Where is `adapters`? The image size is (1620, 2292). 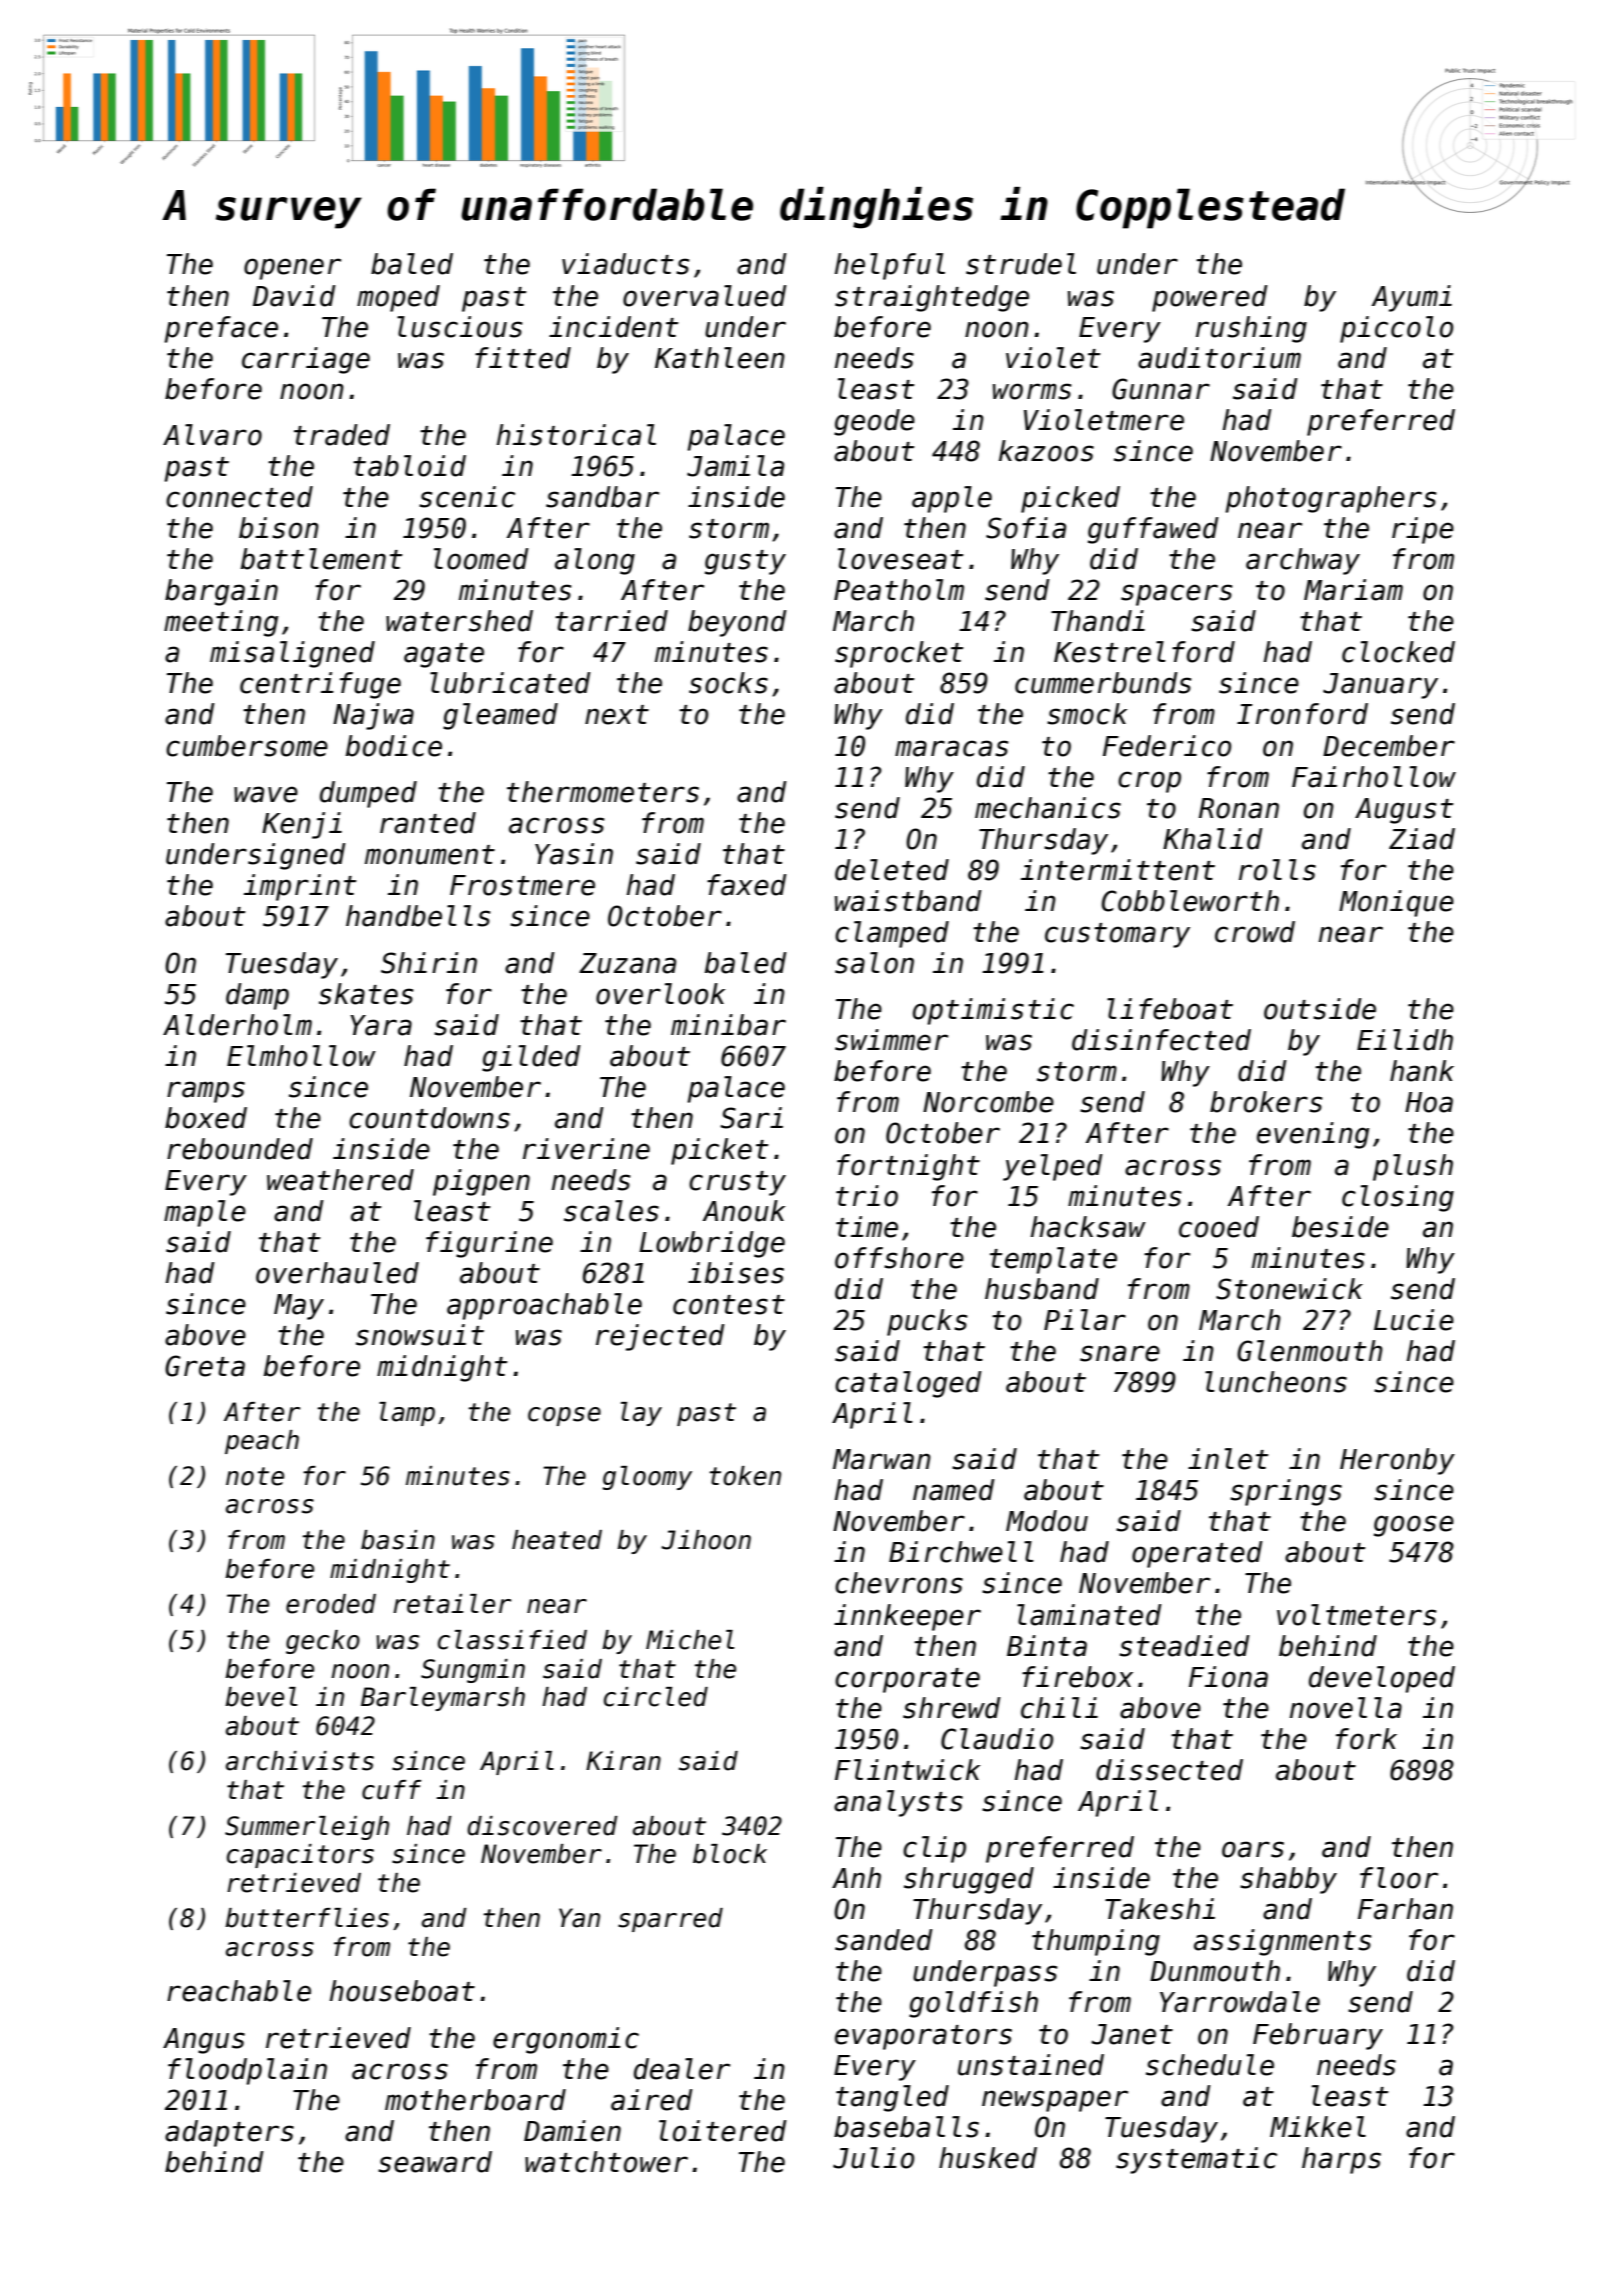 adapters is located at coordinates (229, 2133).
